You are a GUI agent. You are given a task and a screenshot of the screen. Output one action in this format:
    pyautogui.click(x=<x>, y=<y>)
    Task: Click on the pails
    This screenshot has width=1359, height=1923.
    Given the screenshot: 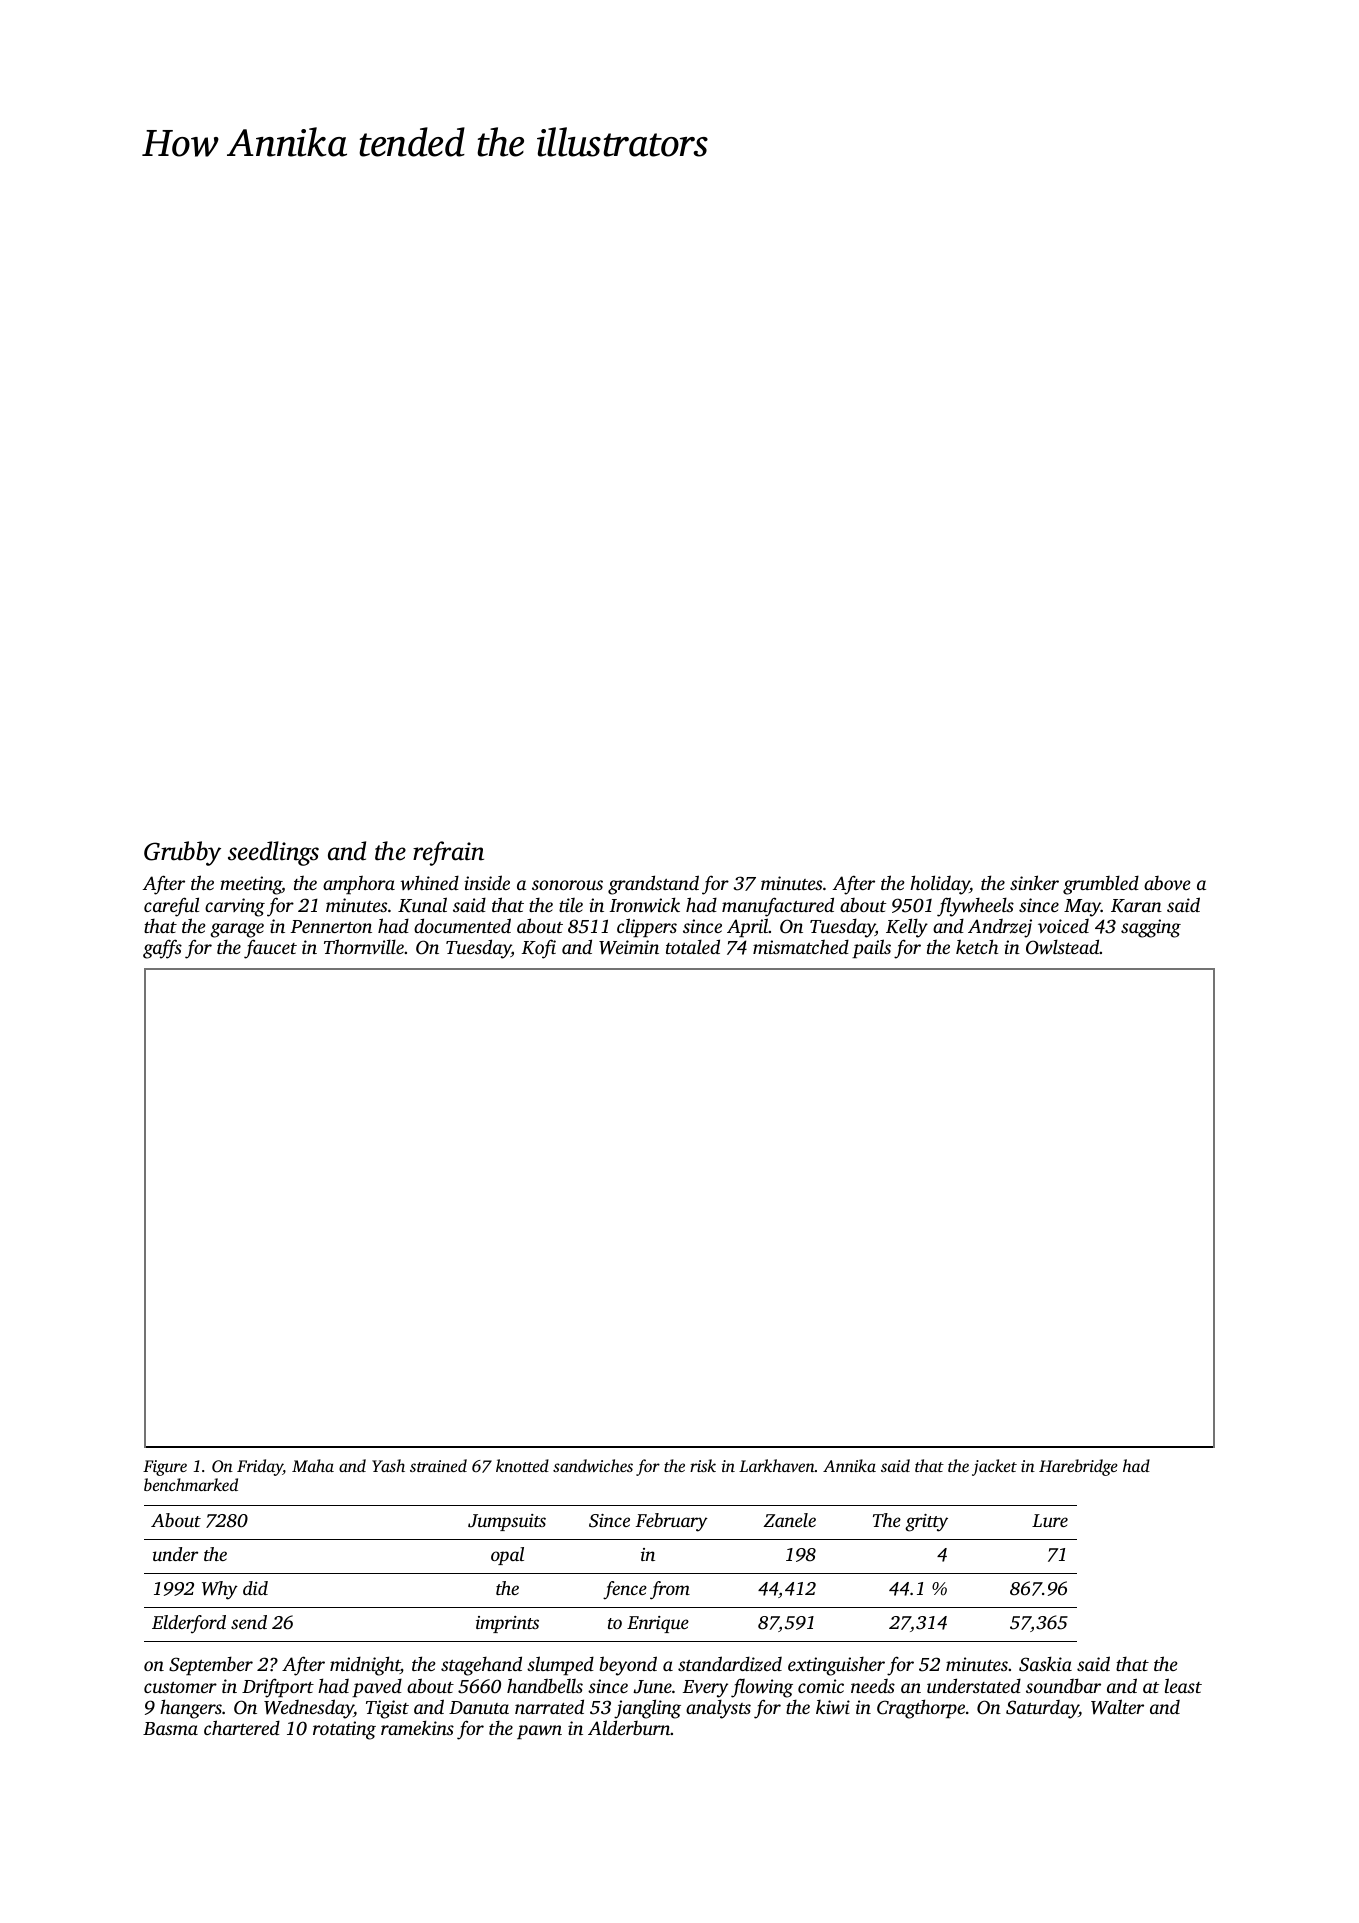 What is the action you would take?
    pyautogui.click(x=871, y=948)
